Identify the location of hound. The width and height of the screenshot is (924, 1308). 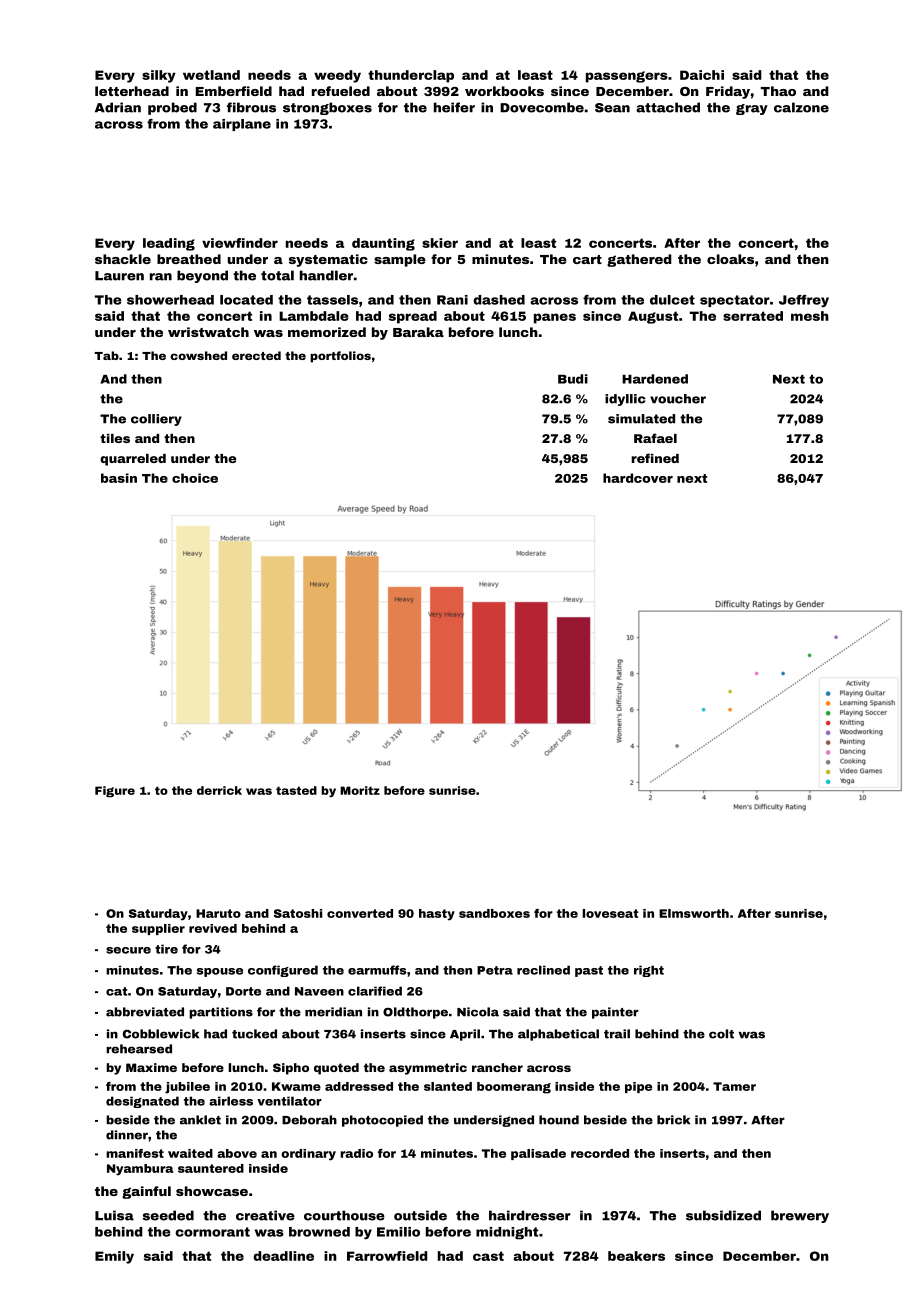
(559, 1120).
